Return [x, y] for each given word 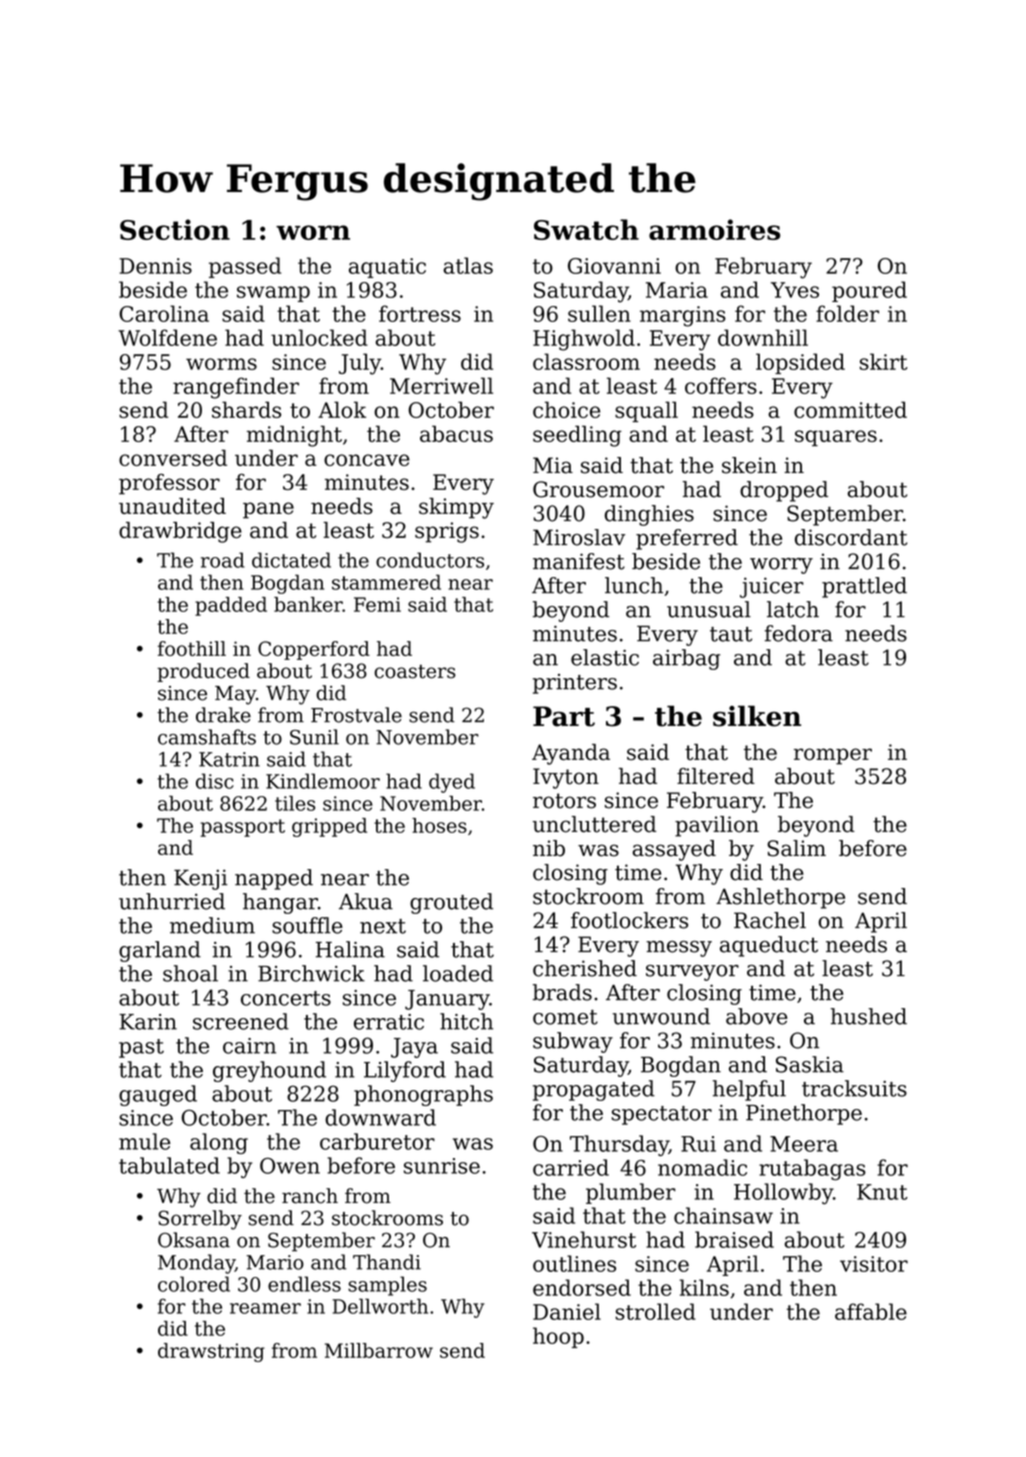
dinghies [649, 515]
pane [268, 510]
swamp [273, 294]
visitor [874, 1264]
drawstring [211, 1352]
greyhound [269, 1071]
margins [683, 316]
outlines [574, 1263]
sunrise [442, 1166]
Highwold [584, 340]
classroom [586, 361]
